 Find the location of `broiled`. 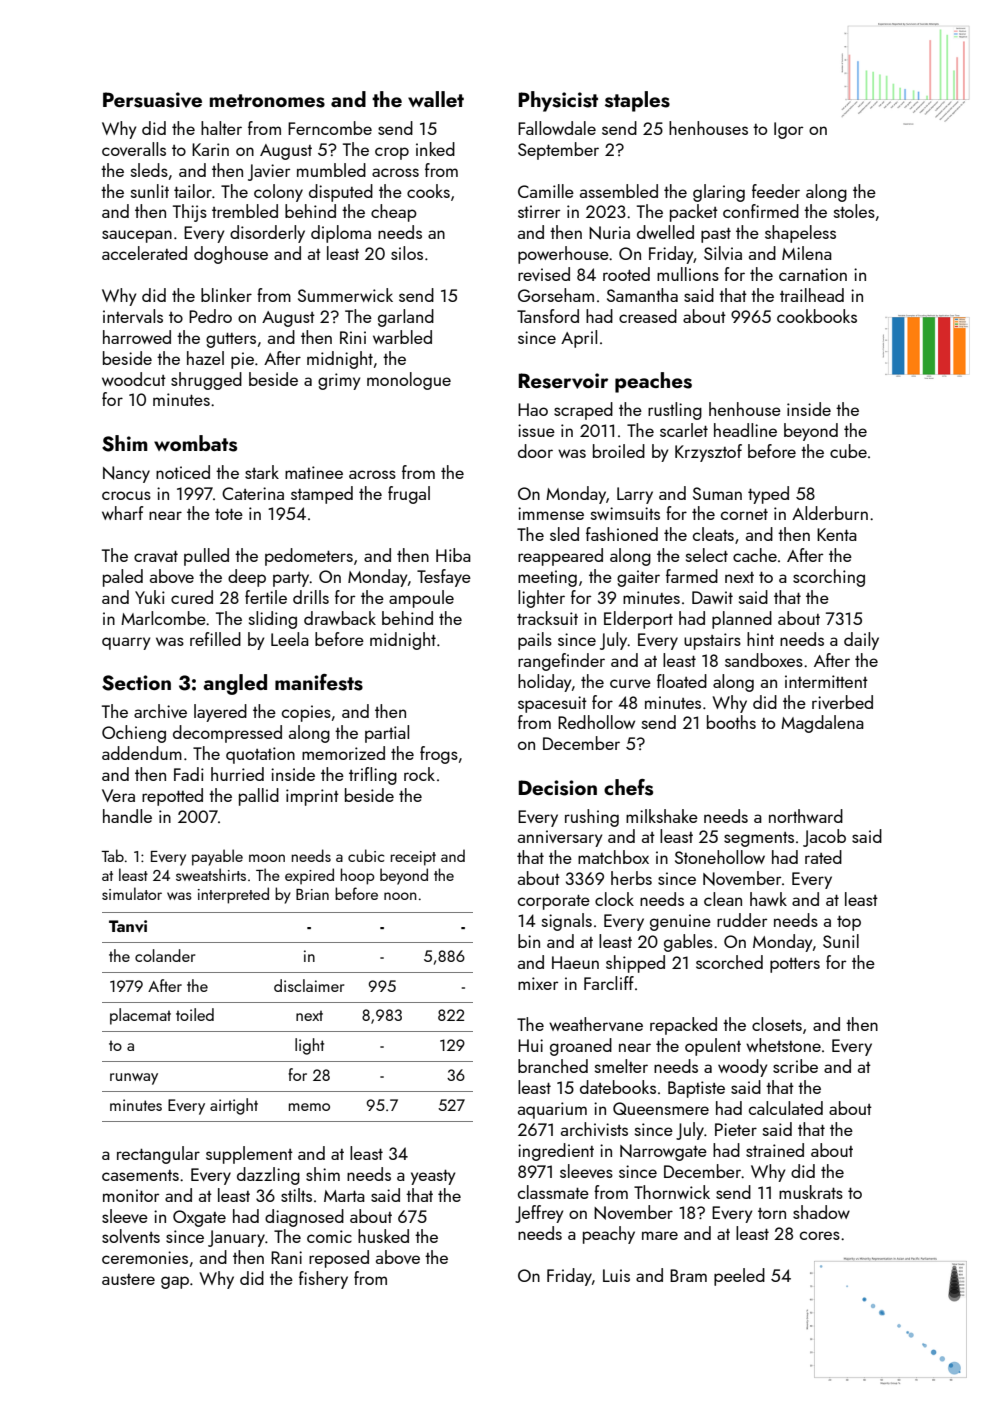

broiled is located at coordinates (619, 451).
